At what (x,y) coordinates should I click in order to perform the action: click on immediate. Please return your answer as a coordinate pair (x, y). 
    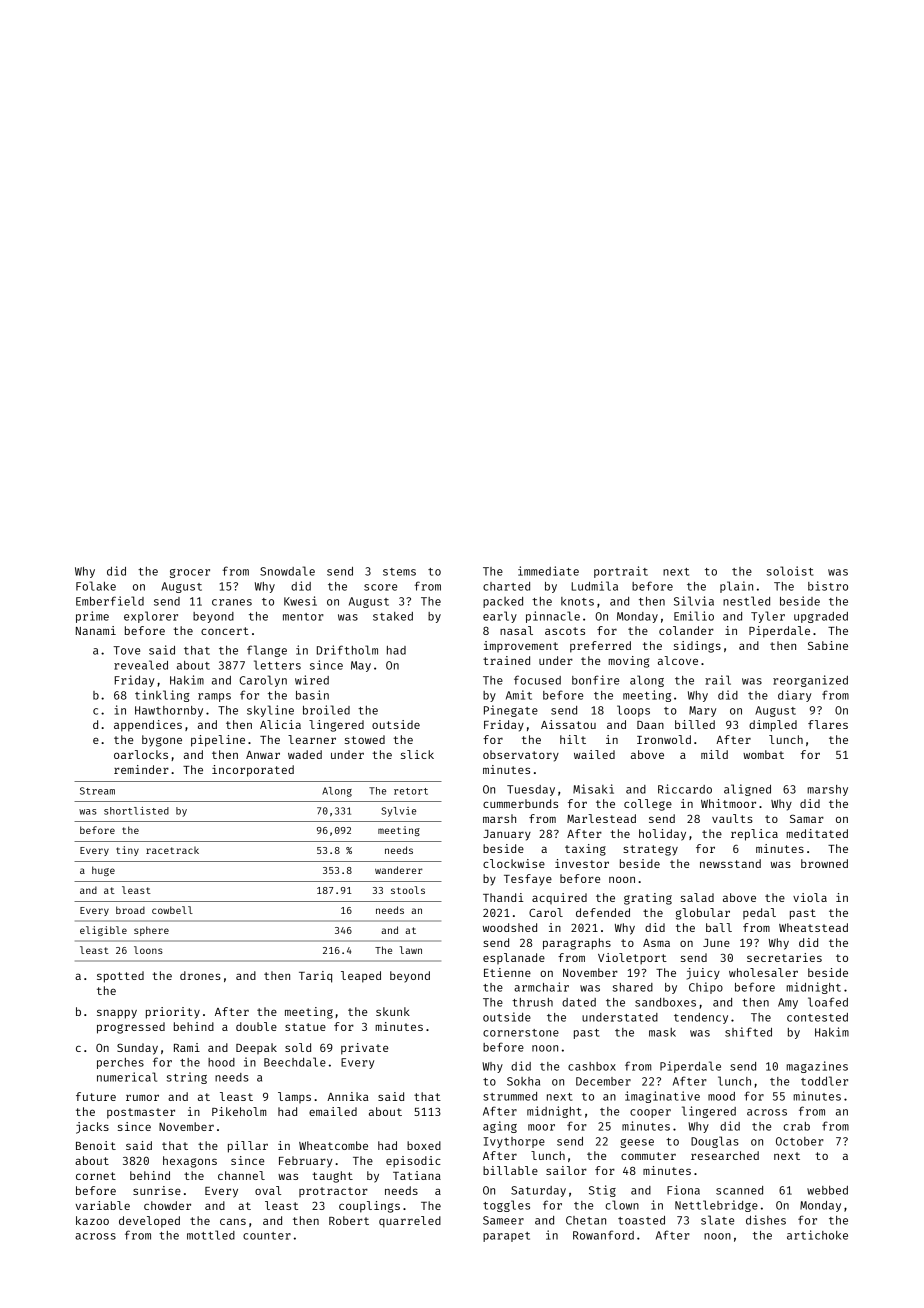
    Looking at the image, I should click on (548, 571).
